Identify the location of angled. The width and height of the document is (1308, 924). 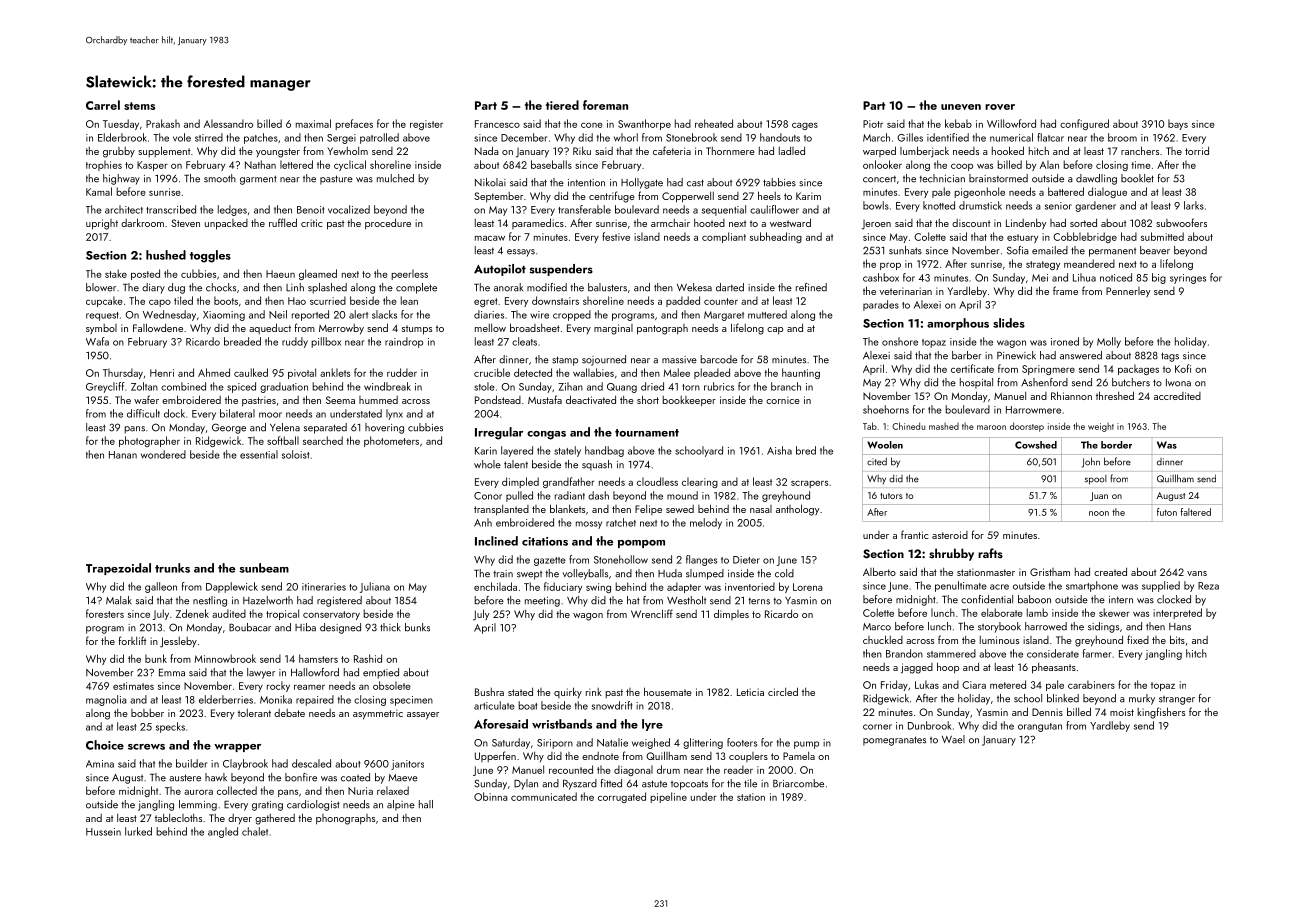
(223, 832).
